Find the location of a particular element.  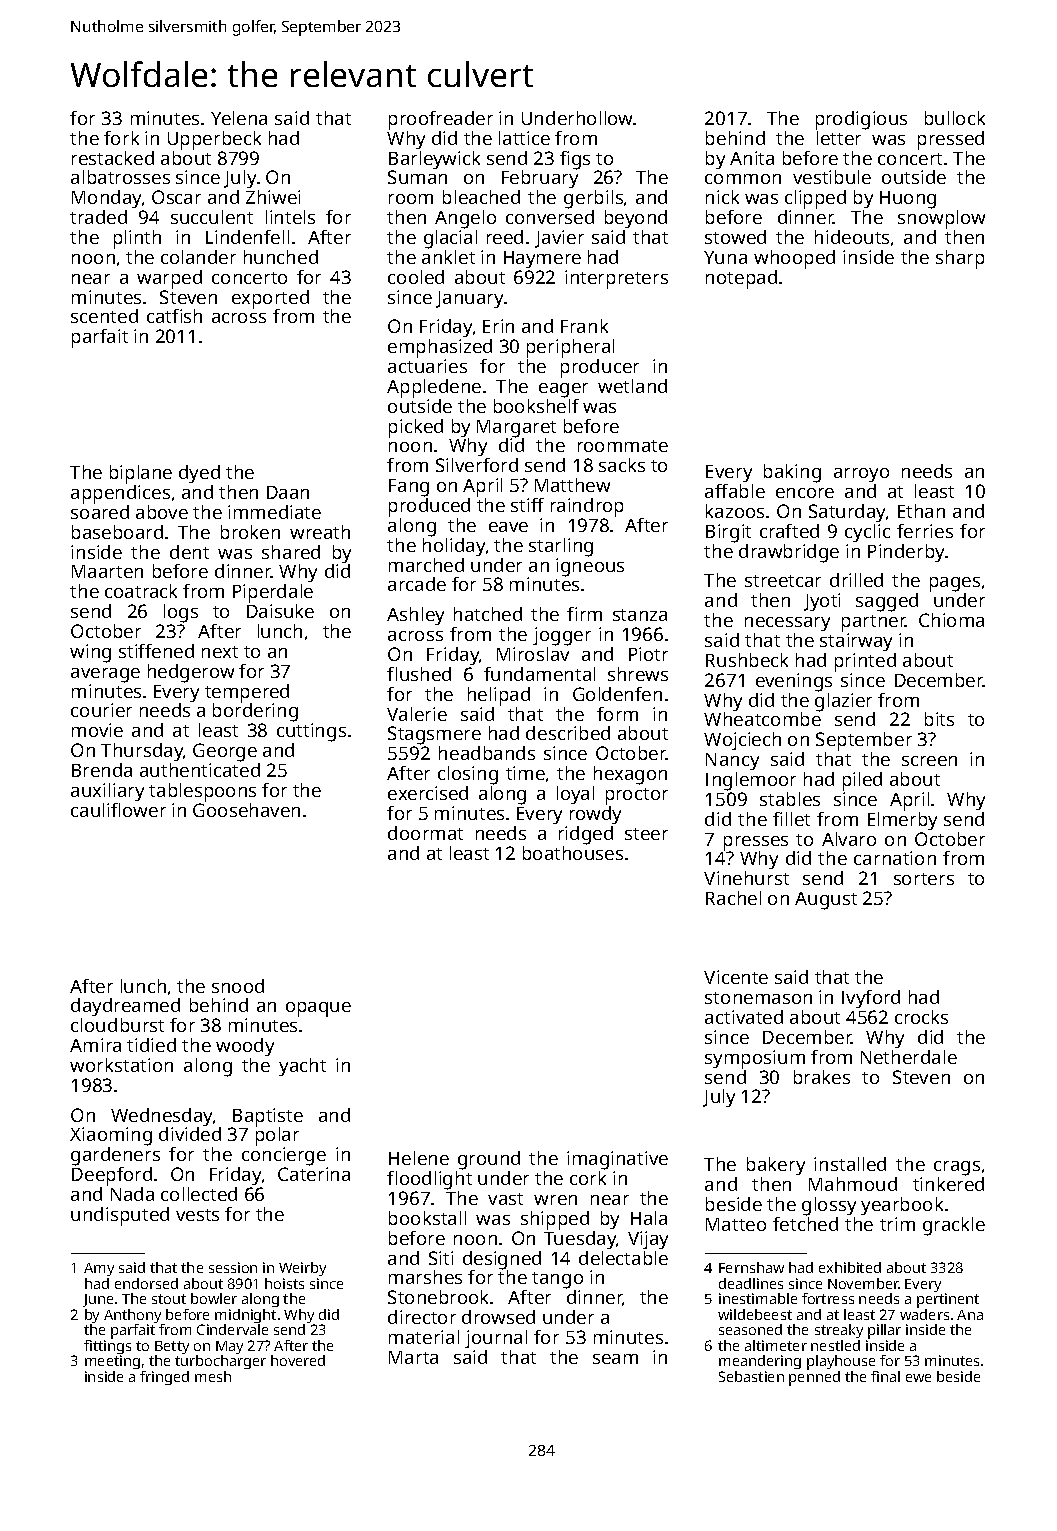

Xiaoming is located at coordinates (111, 1136).
